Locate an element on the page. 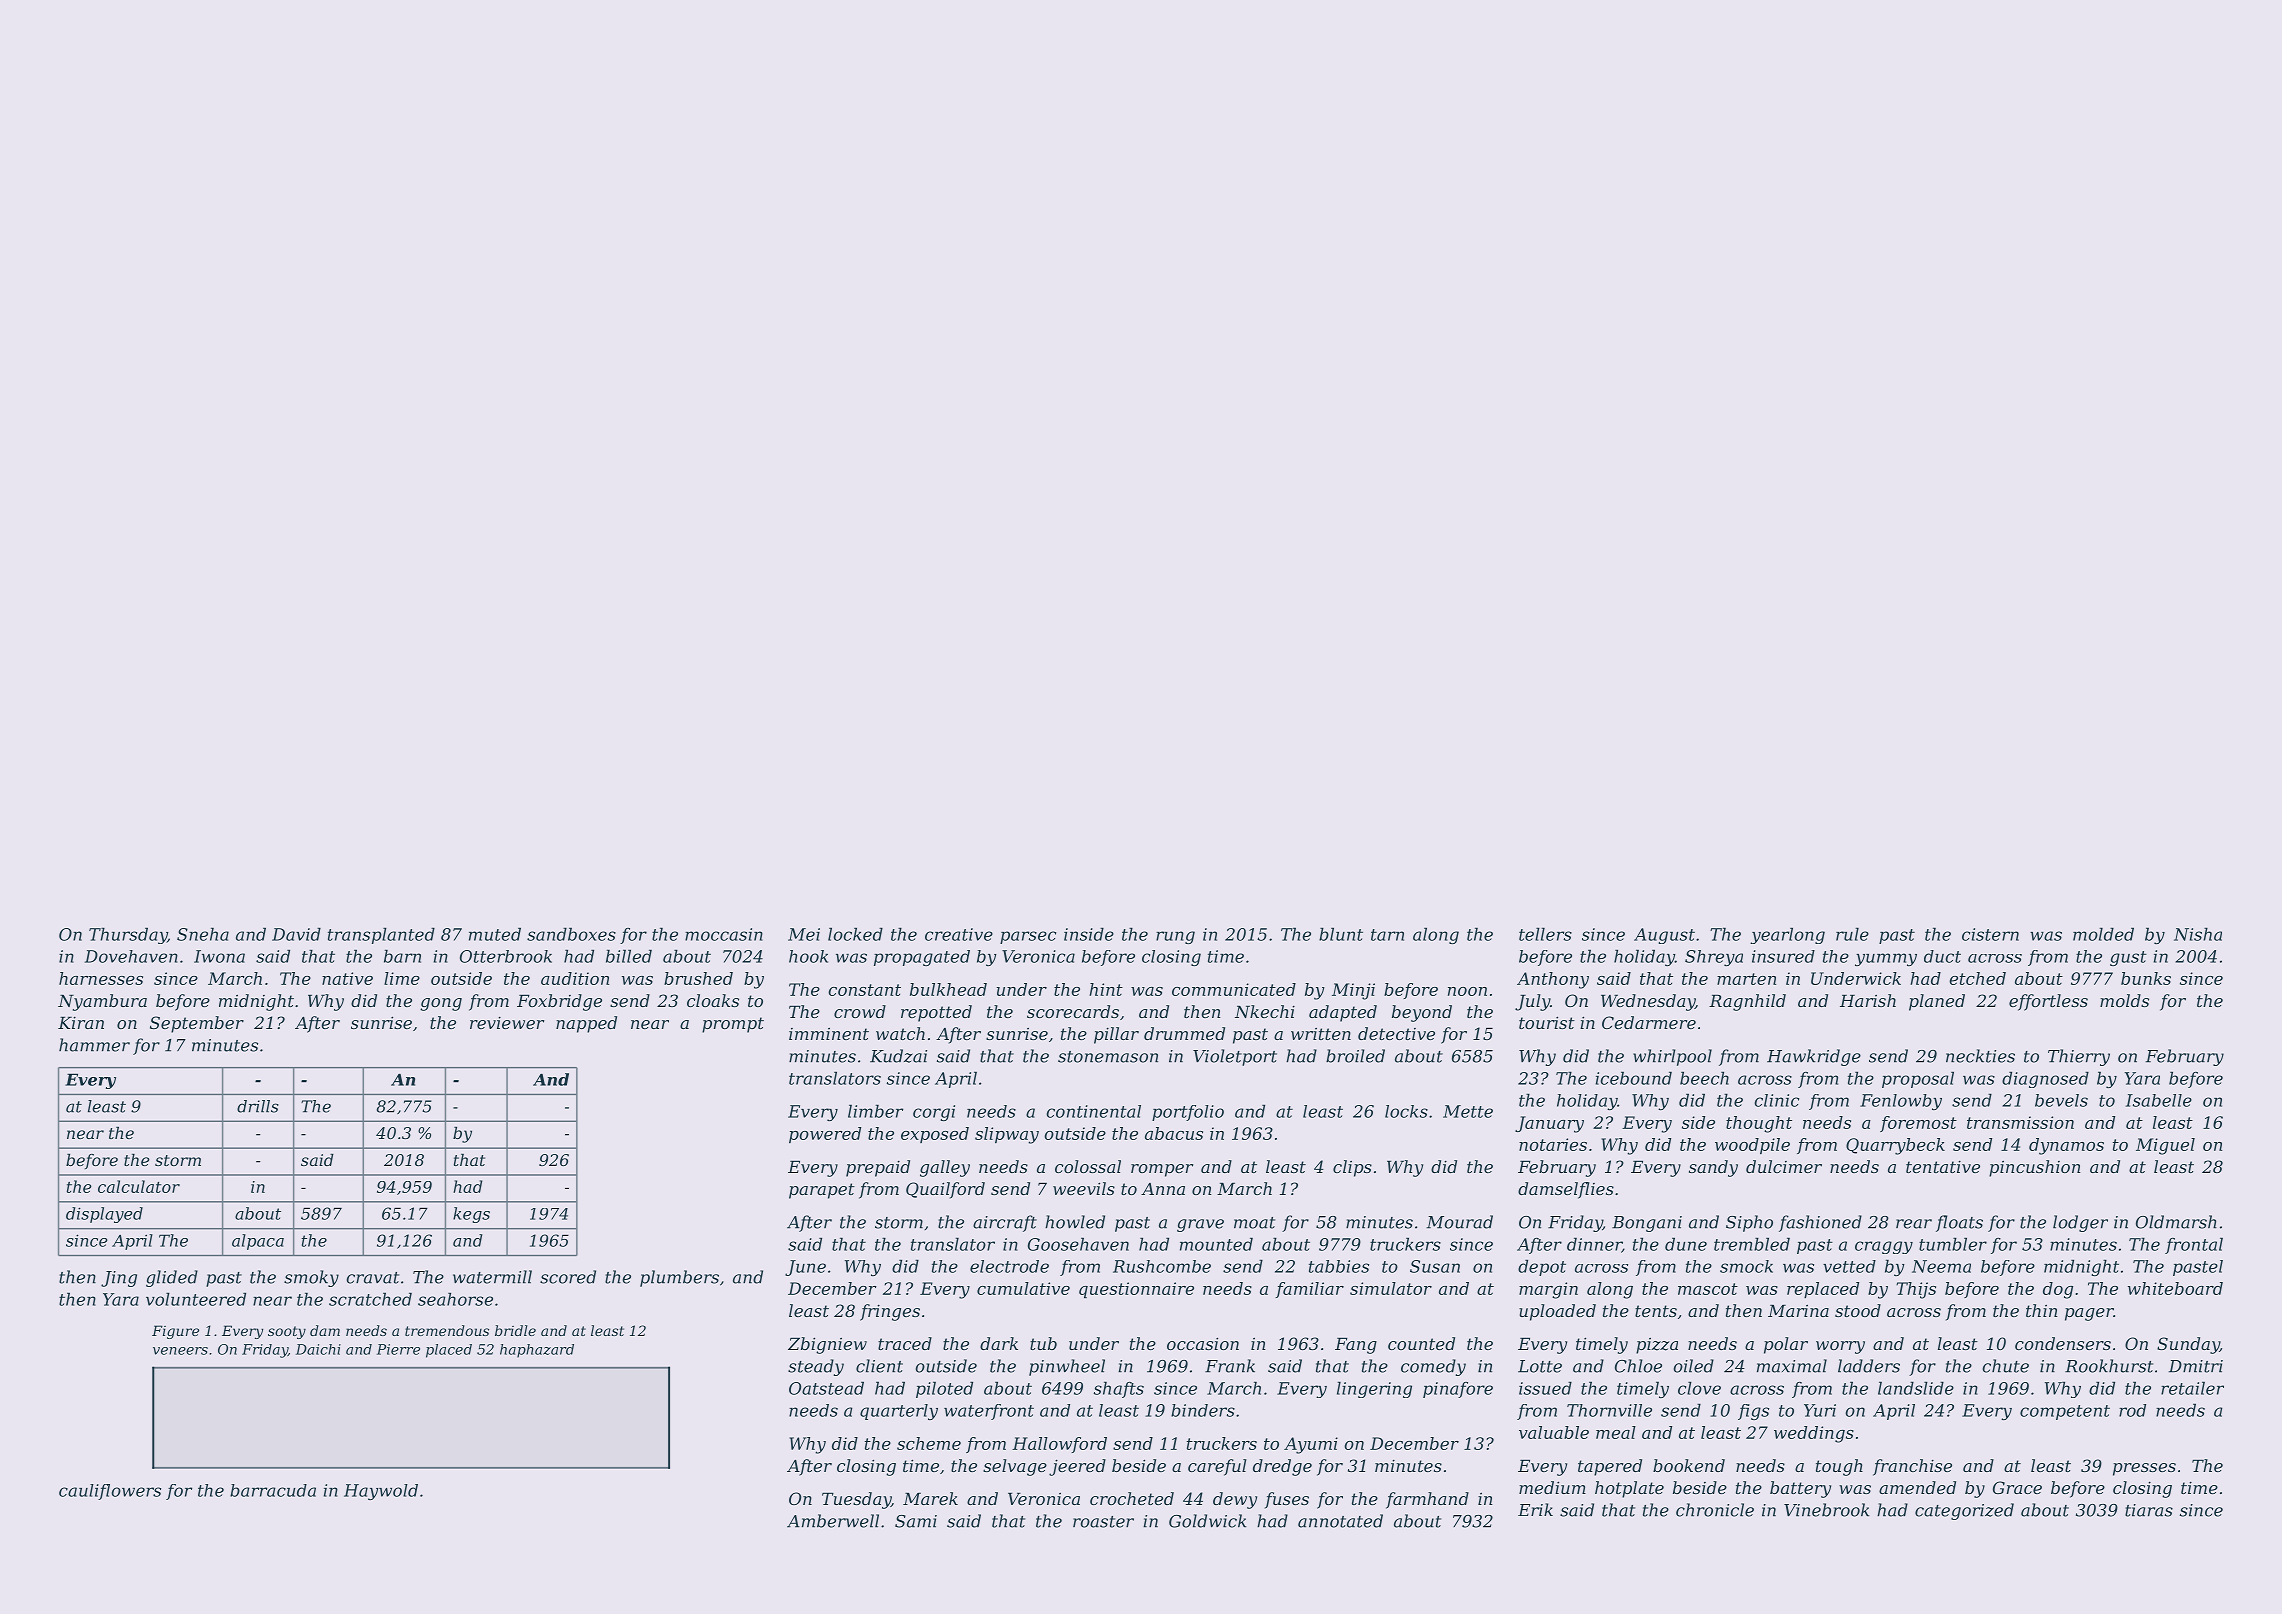 The height and width of the image is (1614, 2282). rule is located at coordinates (1852, 934).
